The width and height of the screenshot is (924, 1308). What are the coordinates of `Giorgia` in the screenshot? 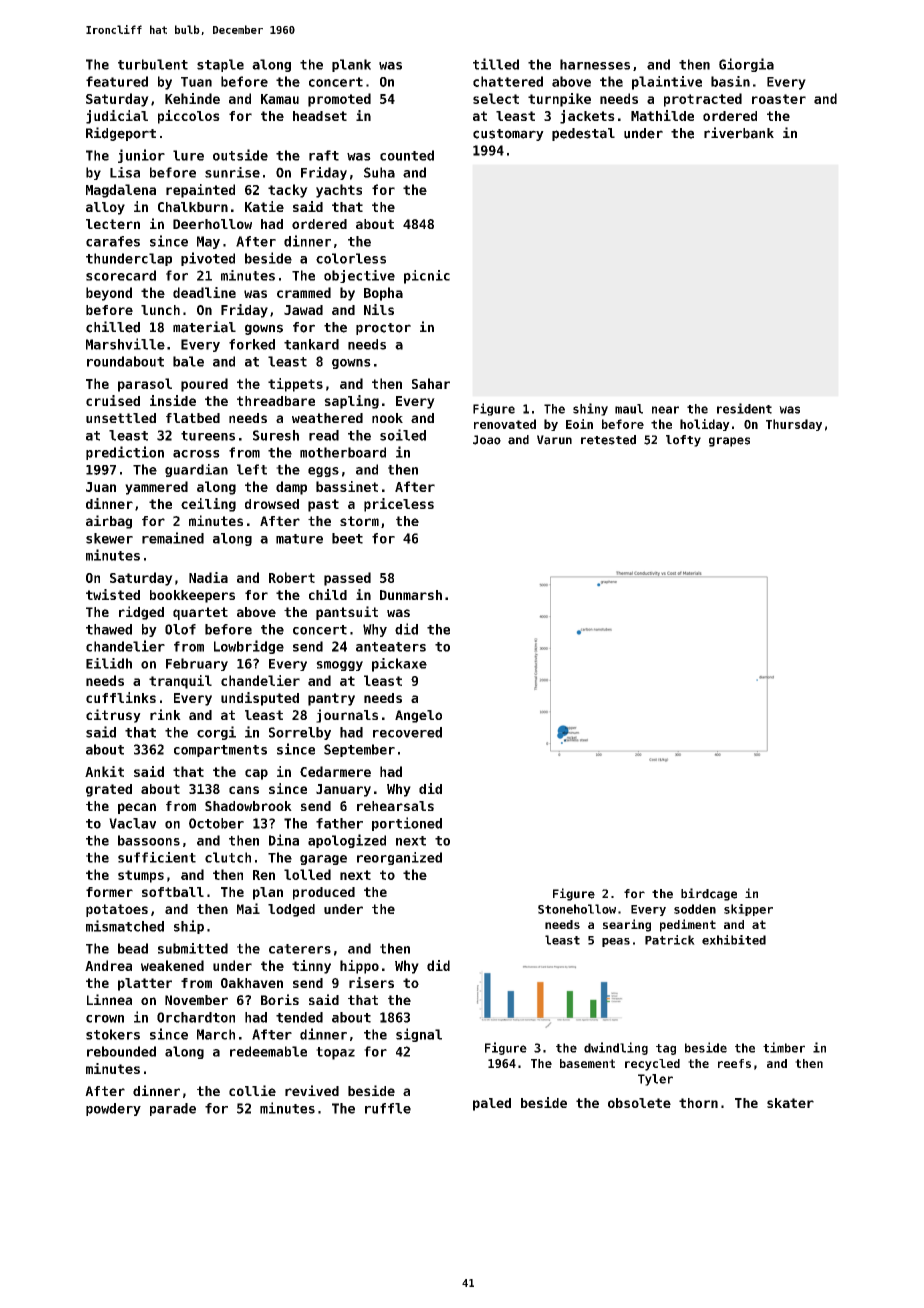 It's located at (746, 65).
